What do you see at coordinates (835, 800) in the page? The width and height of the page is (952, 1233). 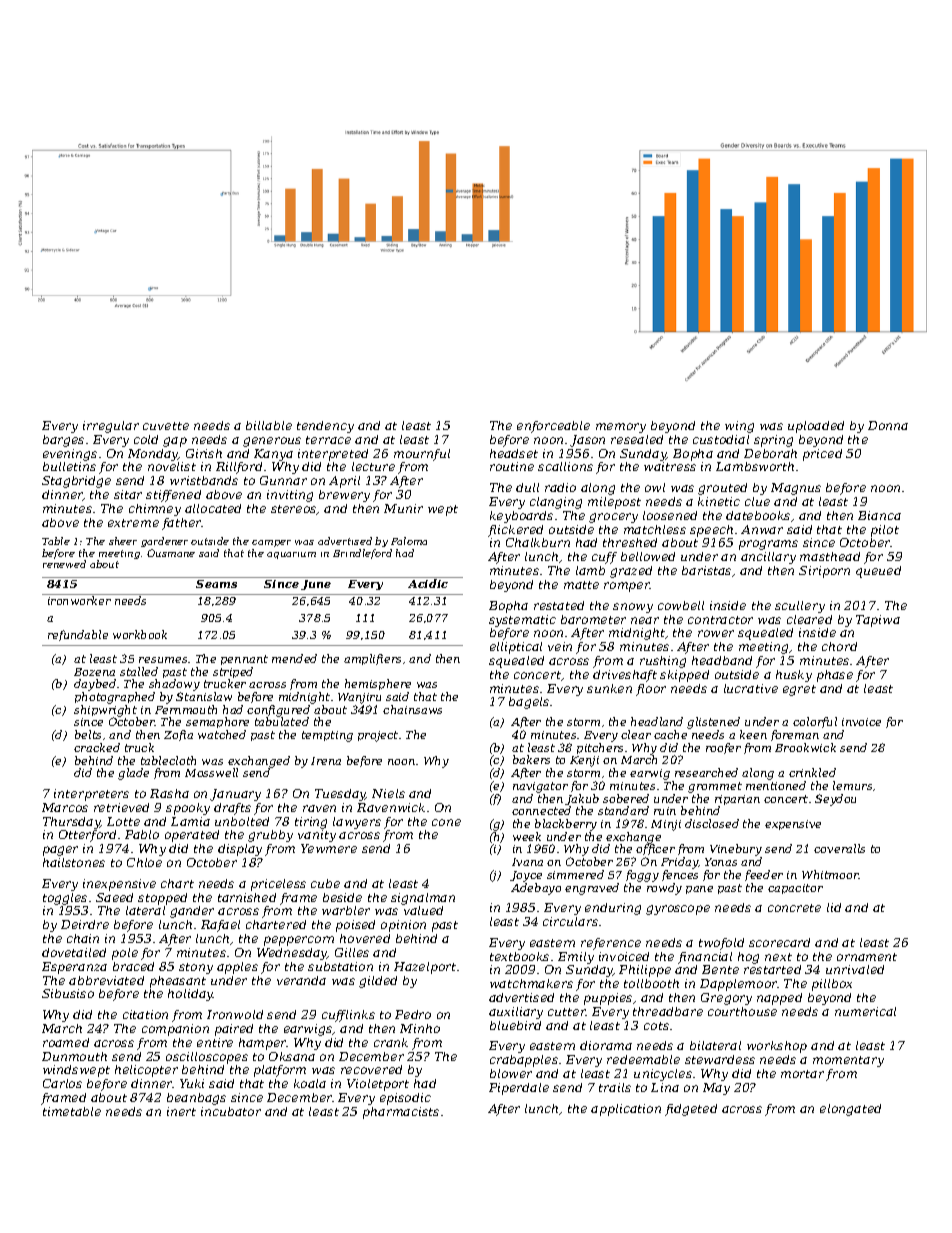 I see `Seydou` at bounding box center [835, 800].
